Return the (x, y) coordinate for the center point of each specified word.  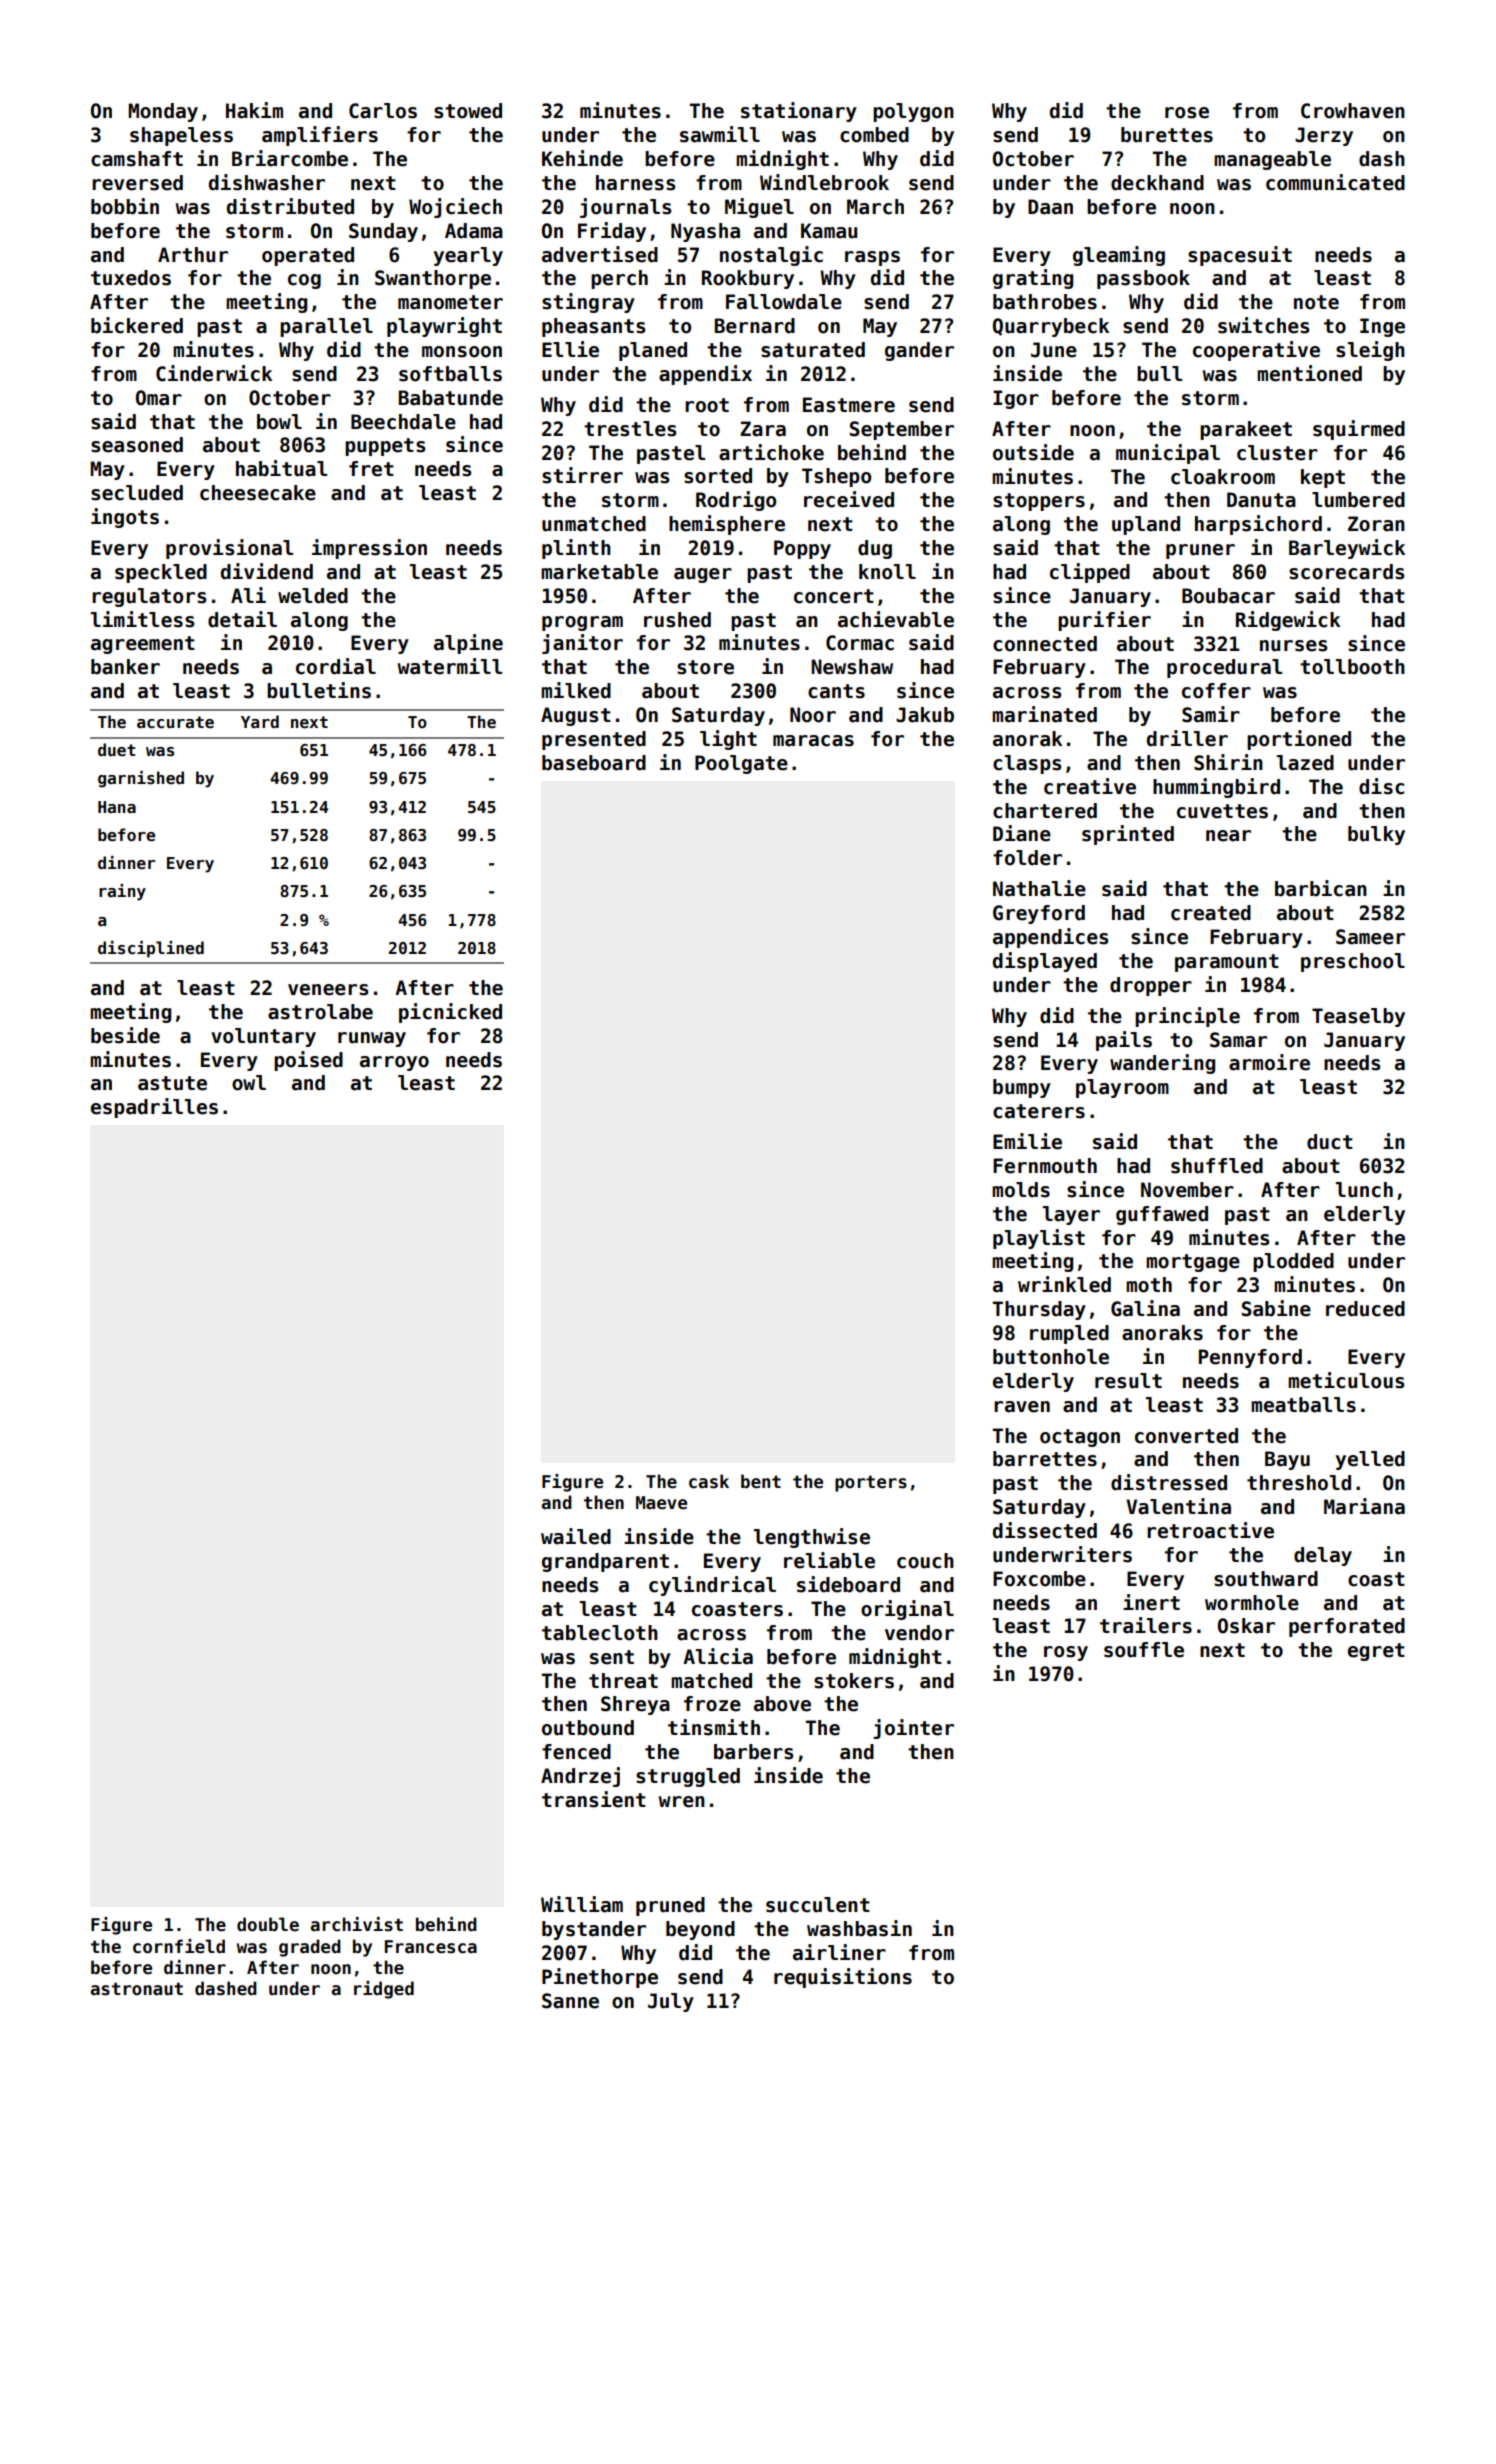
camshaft (137, 159)
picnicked (450, 1013)
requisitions (843, 1978)
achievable (896, 619)
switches (1263, 325)
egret (1376, 1652)
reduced (1365, 1309)
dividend (267, 571)
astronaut (137, 1989)
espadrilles (154, 1108)
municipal (1168, 454)
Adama (474, 231)
